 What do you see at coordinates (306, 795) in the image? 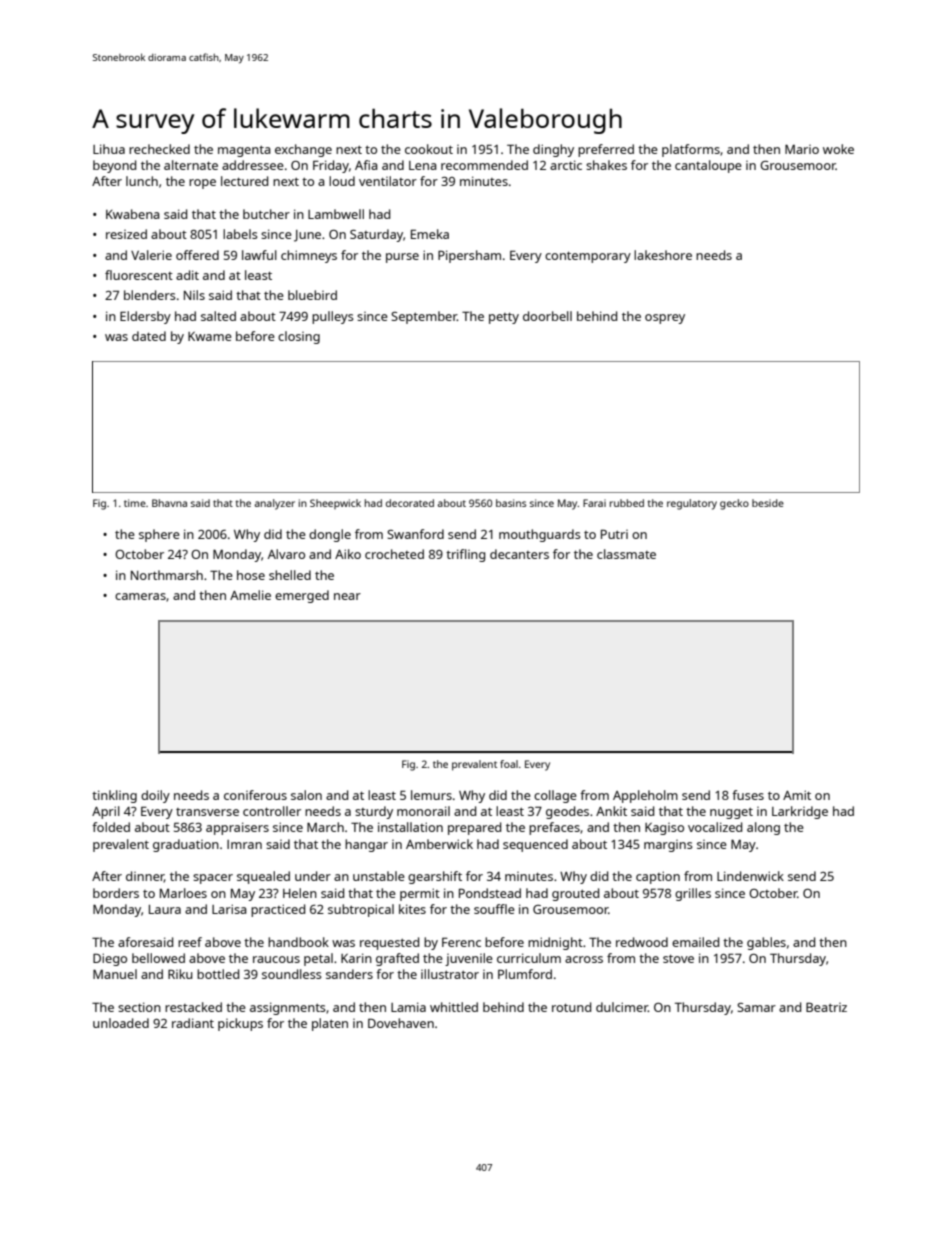
I see `salon` at bounding box center [306, 795].
